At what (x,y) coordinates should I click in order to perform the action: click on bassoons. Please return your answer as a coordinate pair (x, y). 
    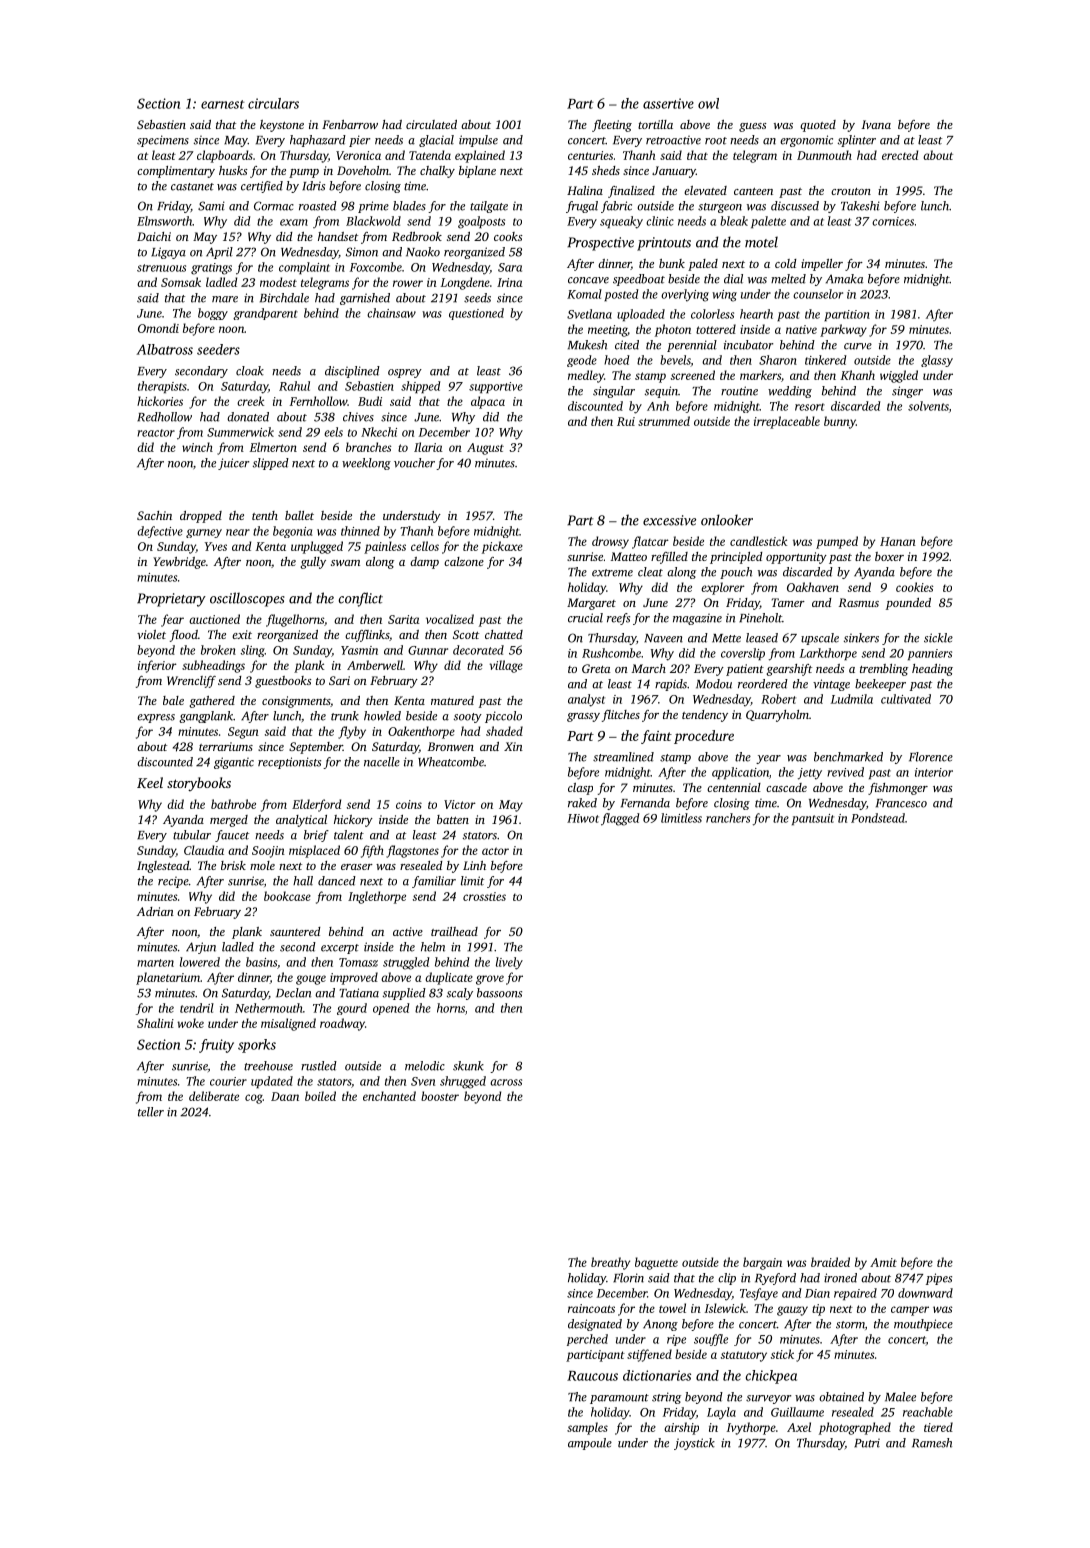
    Looking at the image, I should click on (499, 993).
